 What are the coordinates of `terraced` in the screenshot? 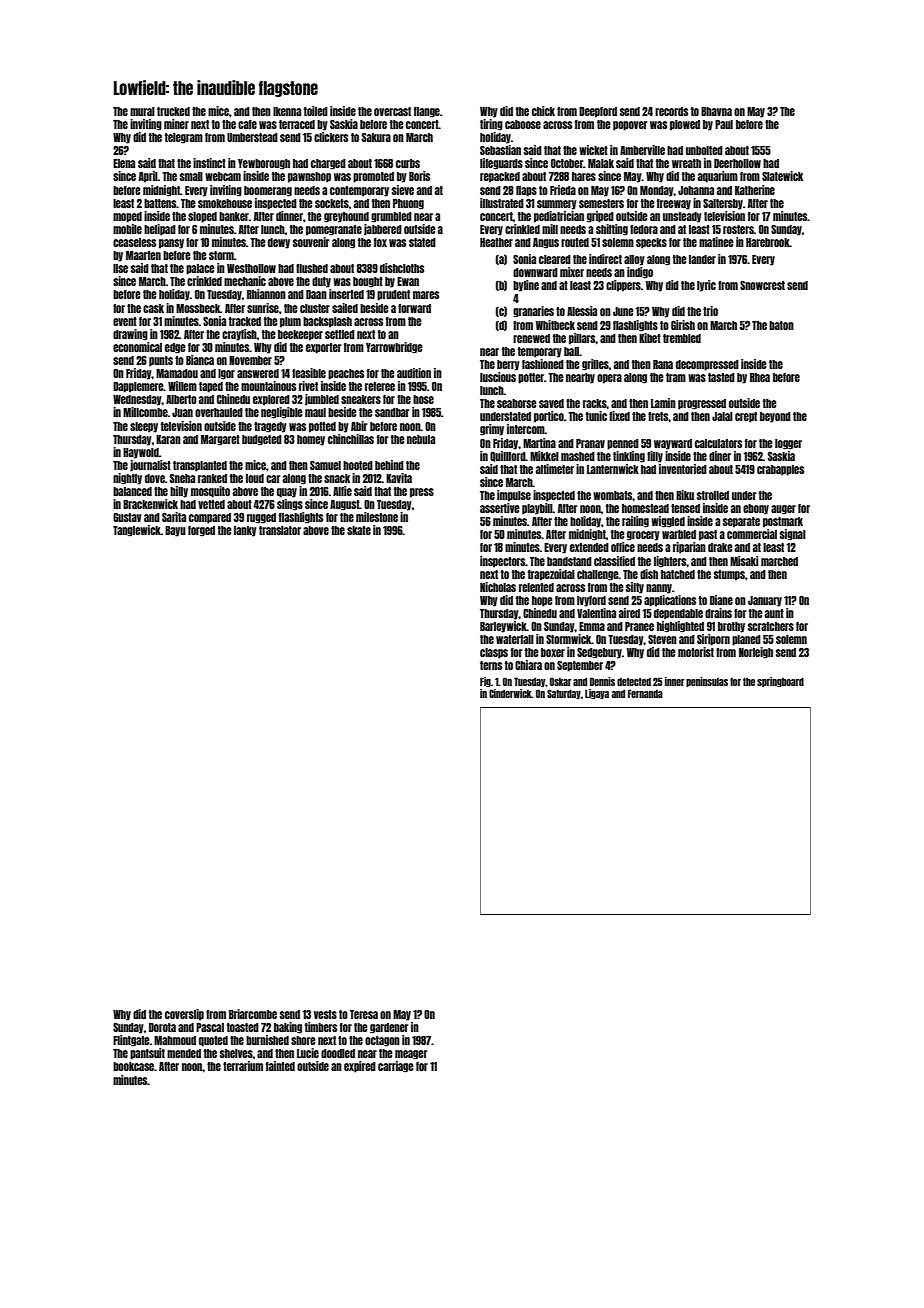 It's located at (297, 124).
